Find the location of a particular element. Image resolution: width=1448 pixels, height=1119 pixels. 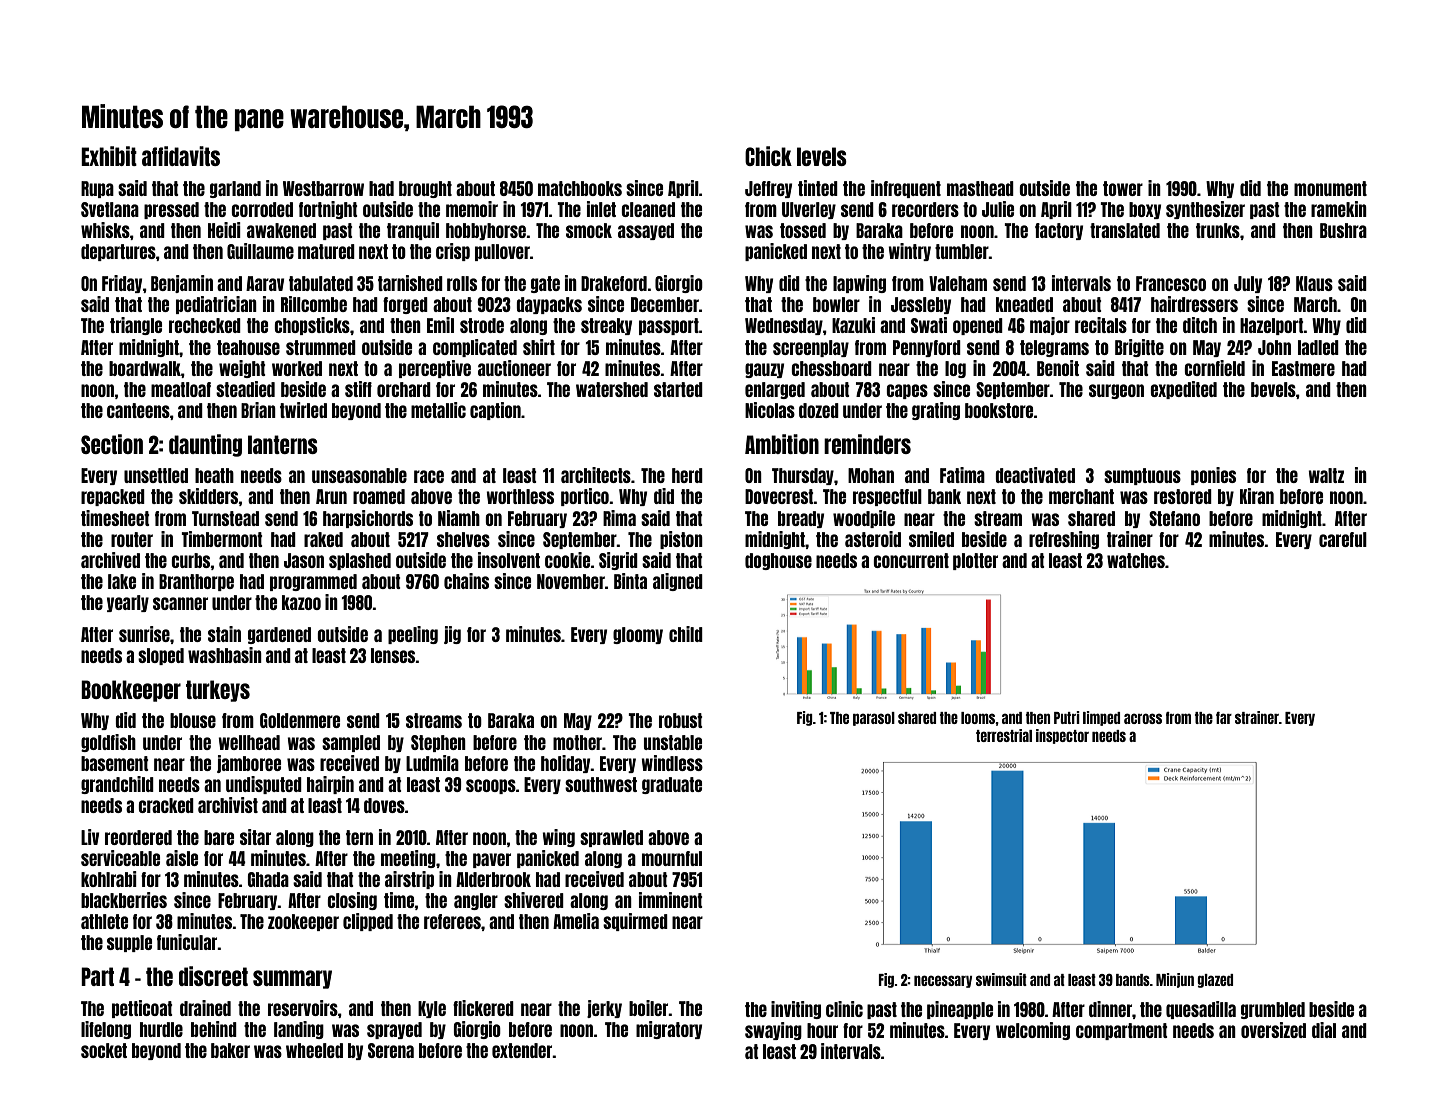

careful is located at coordinates (1343, 539).
